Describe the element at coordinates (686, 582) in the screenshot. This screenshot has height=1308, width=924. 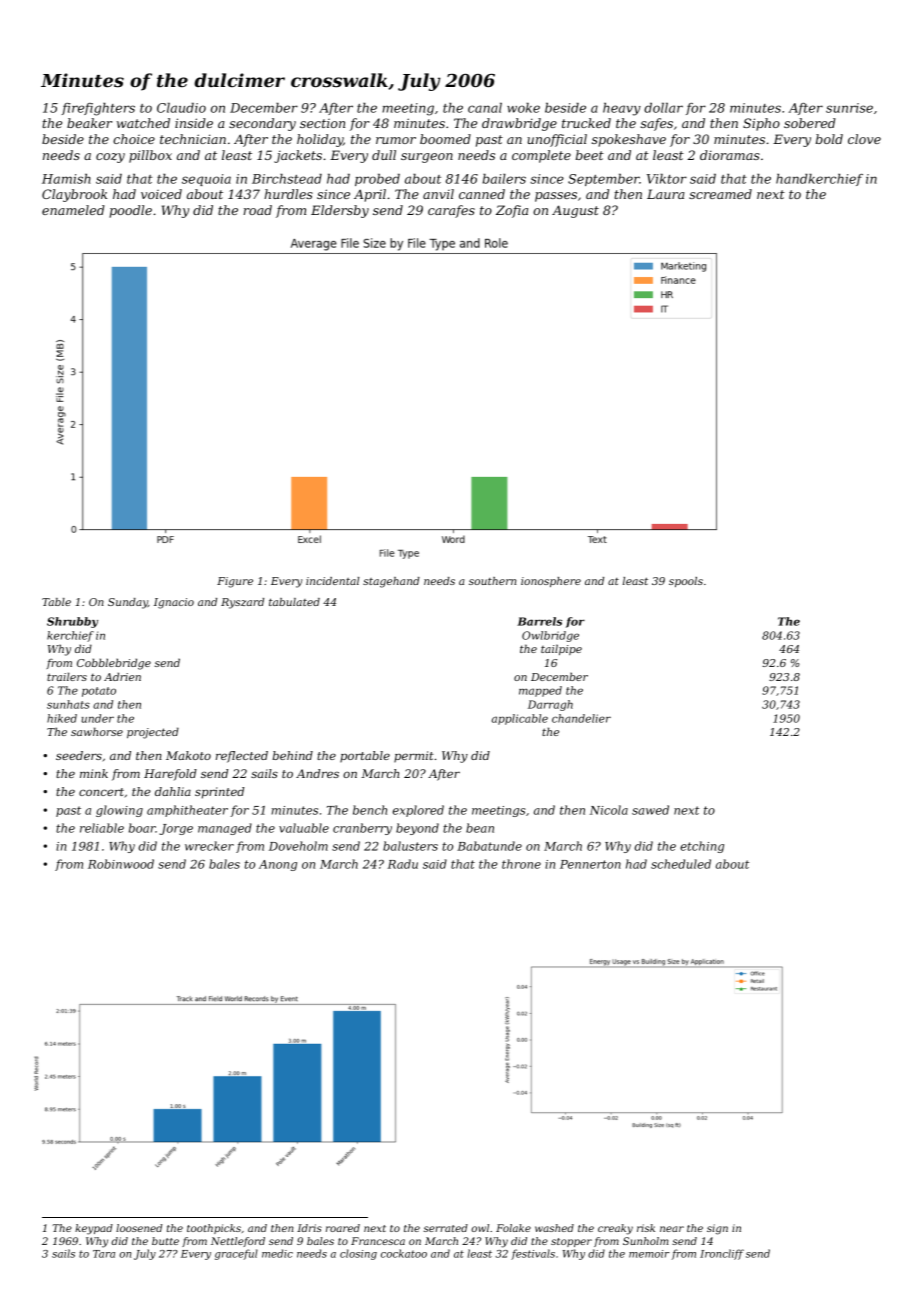
I see `spools` at that location.
